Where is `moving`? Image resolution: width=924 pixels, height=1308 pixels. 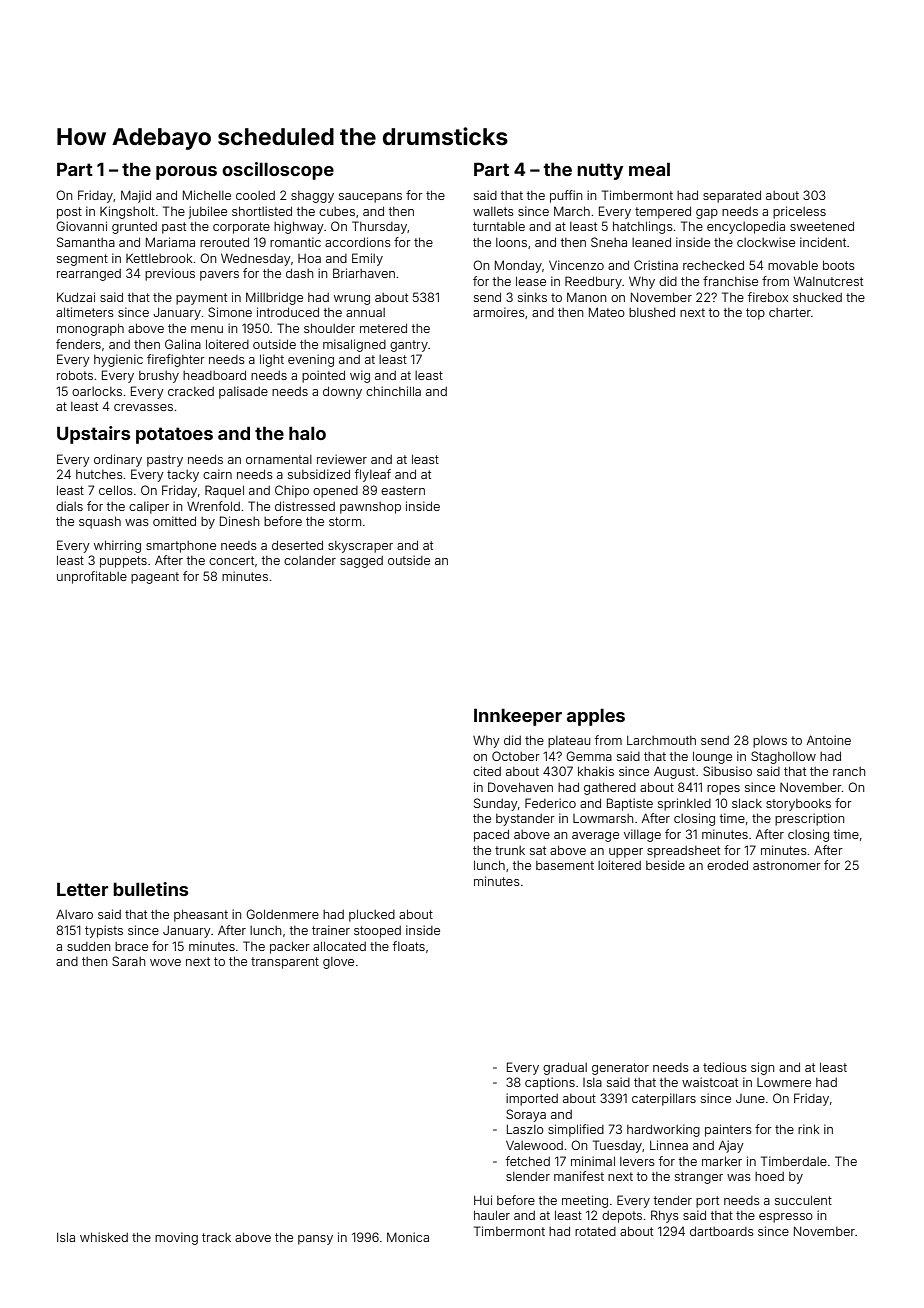 moving is located at coordinates (176, 1238).
